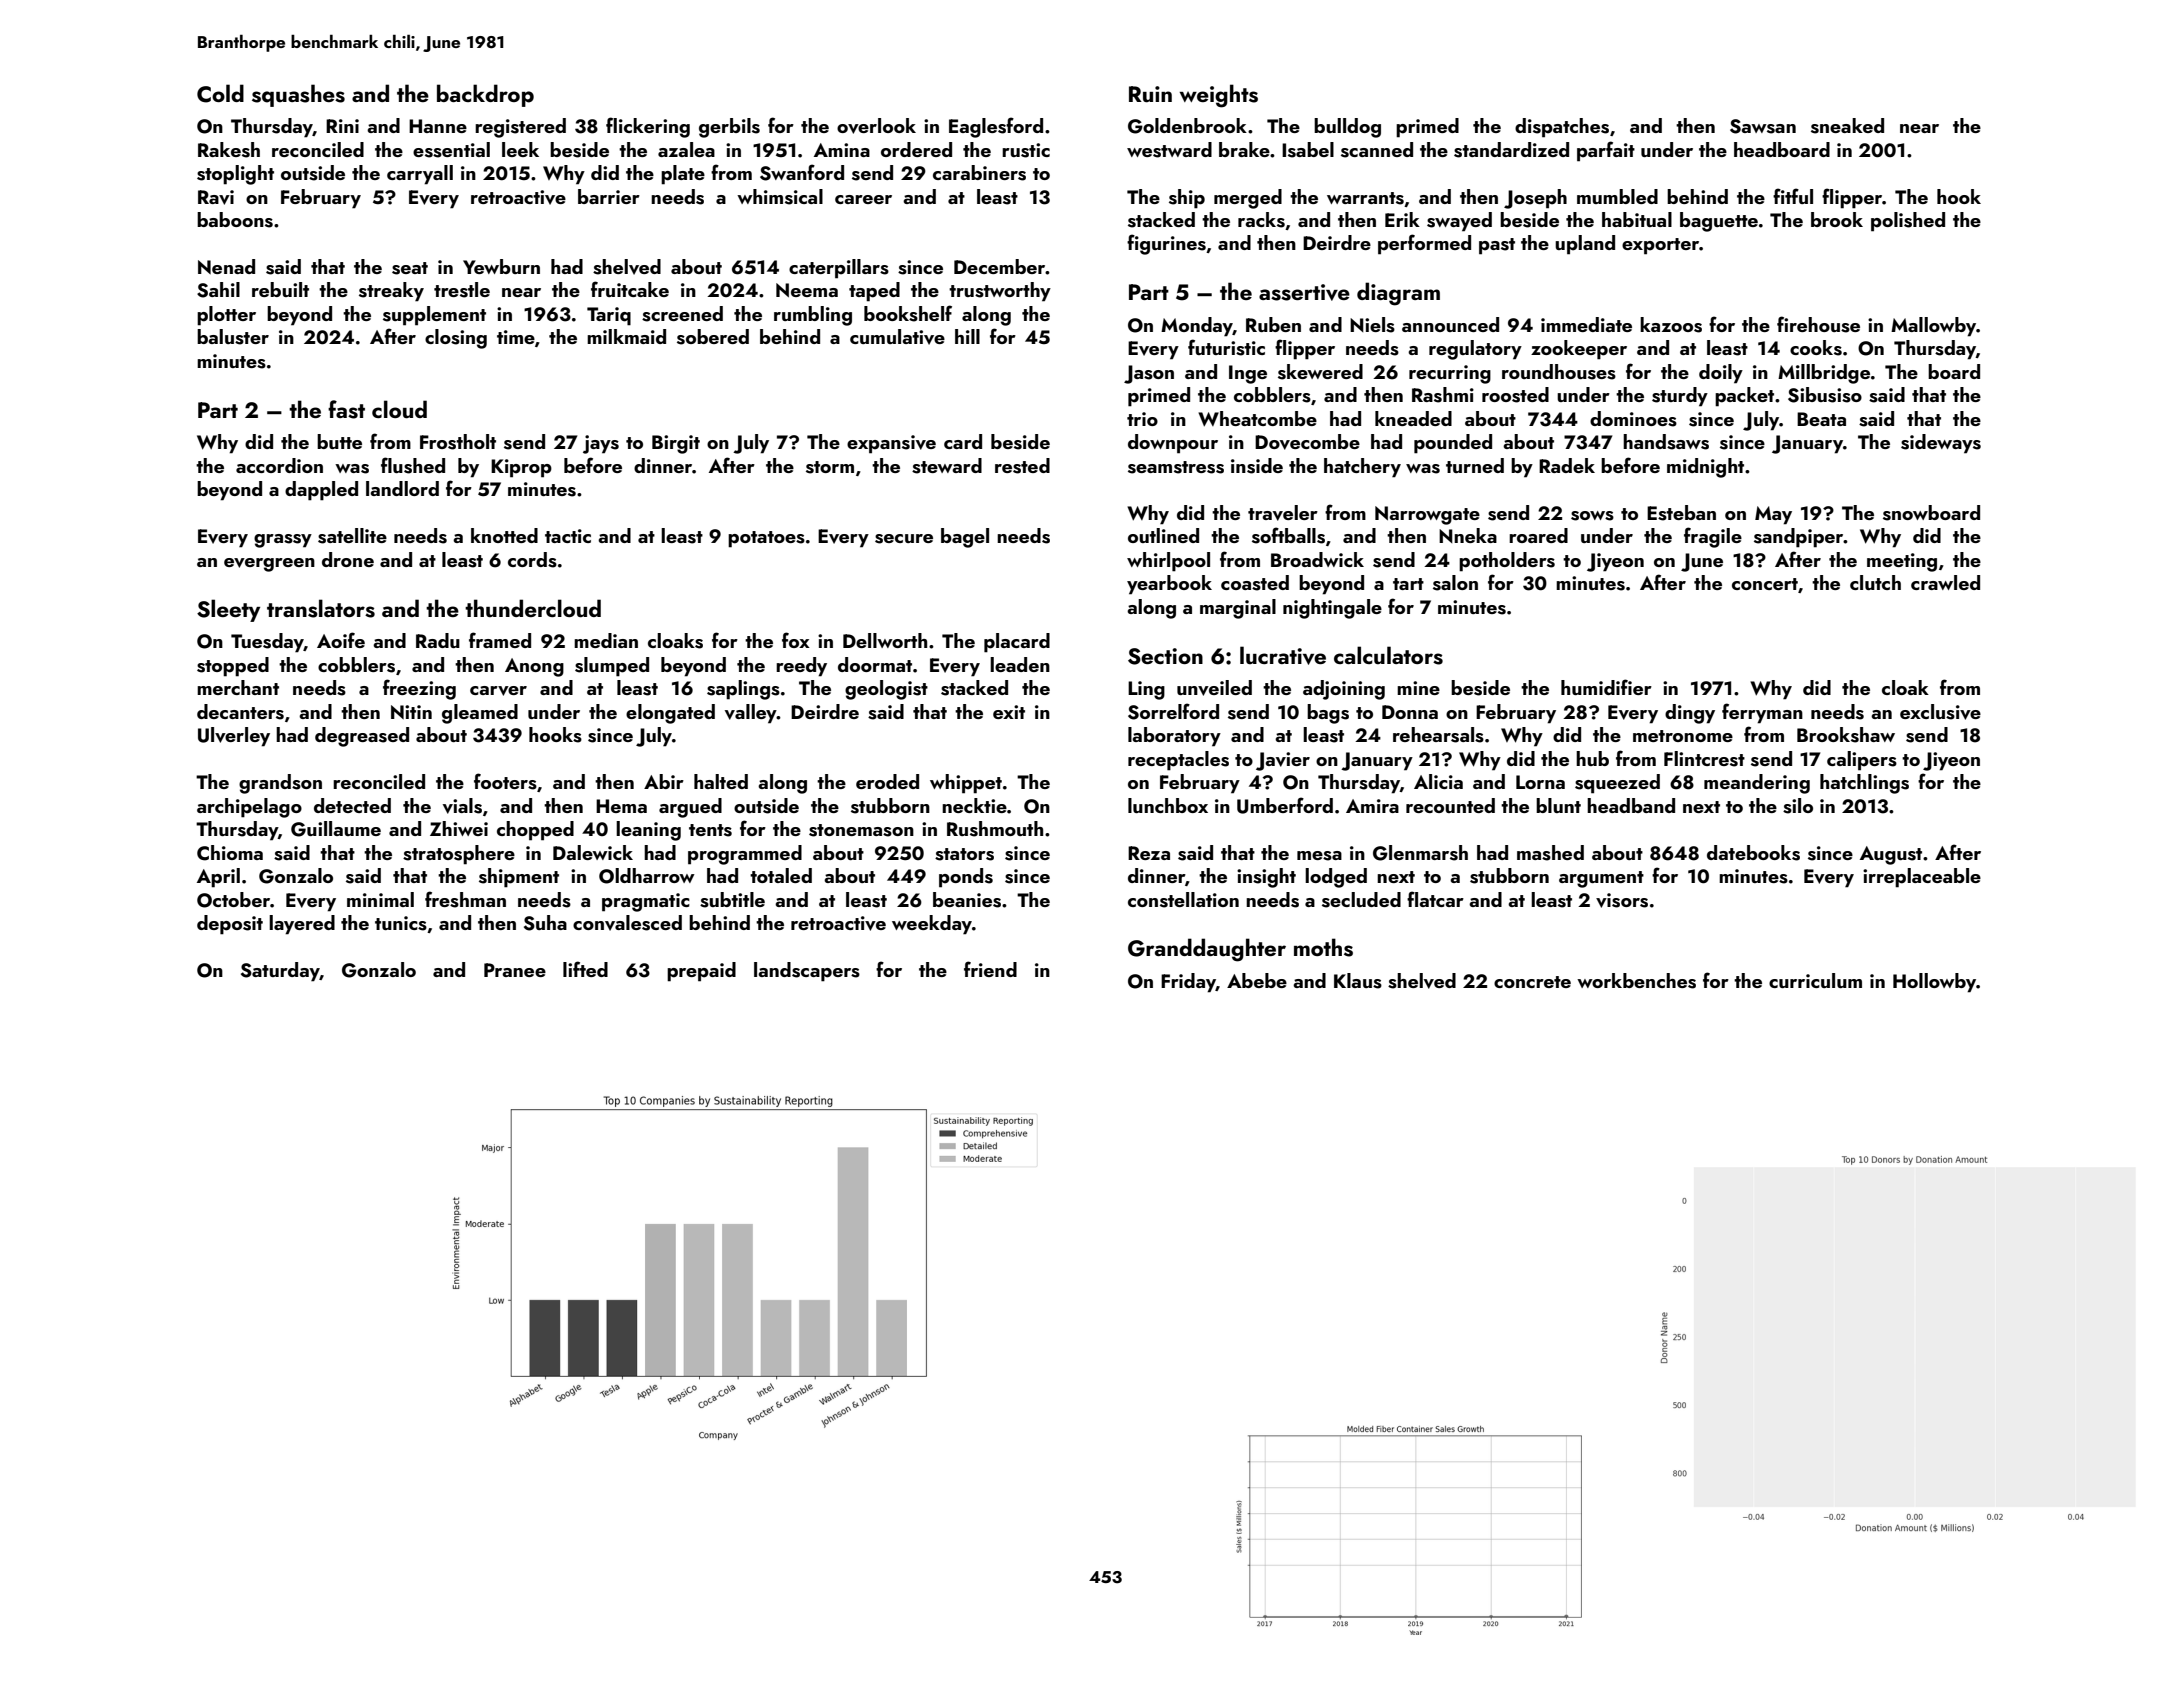 This screenshot has width=2178, height=1683. I want to click on secluded, so click(1361, 900).
